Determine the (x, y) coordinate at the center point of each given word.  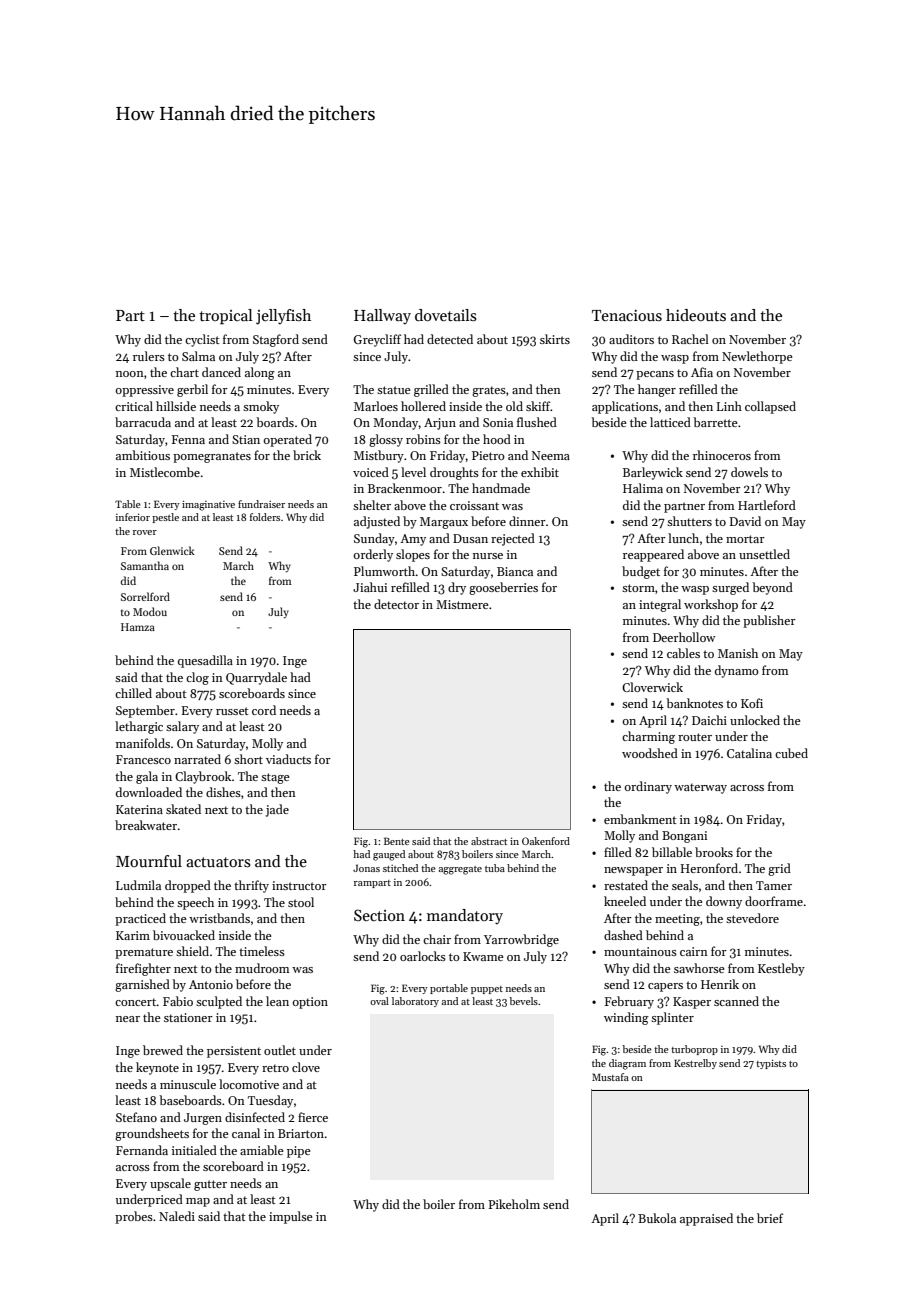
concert (136, 1002)
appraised (706, 1219)
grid (779, 869)
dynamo (737, 671)
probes (134, 1217)
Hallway (382, 317)
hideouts (696, 315)
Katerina (139, 809)
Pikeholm (514, 1204)
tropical (226, 316)
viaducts (288, 759)
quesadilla (205, 661)
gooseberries (503, 588)
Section (379, 915)
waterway (700, 788)
